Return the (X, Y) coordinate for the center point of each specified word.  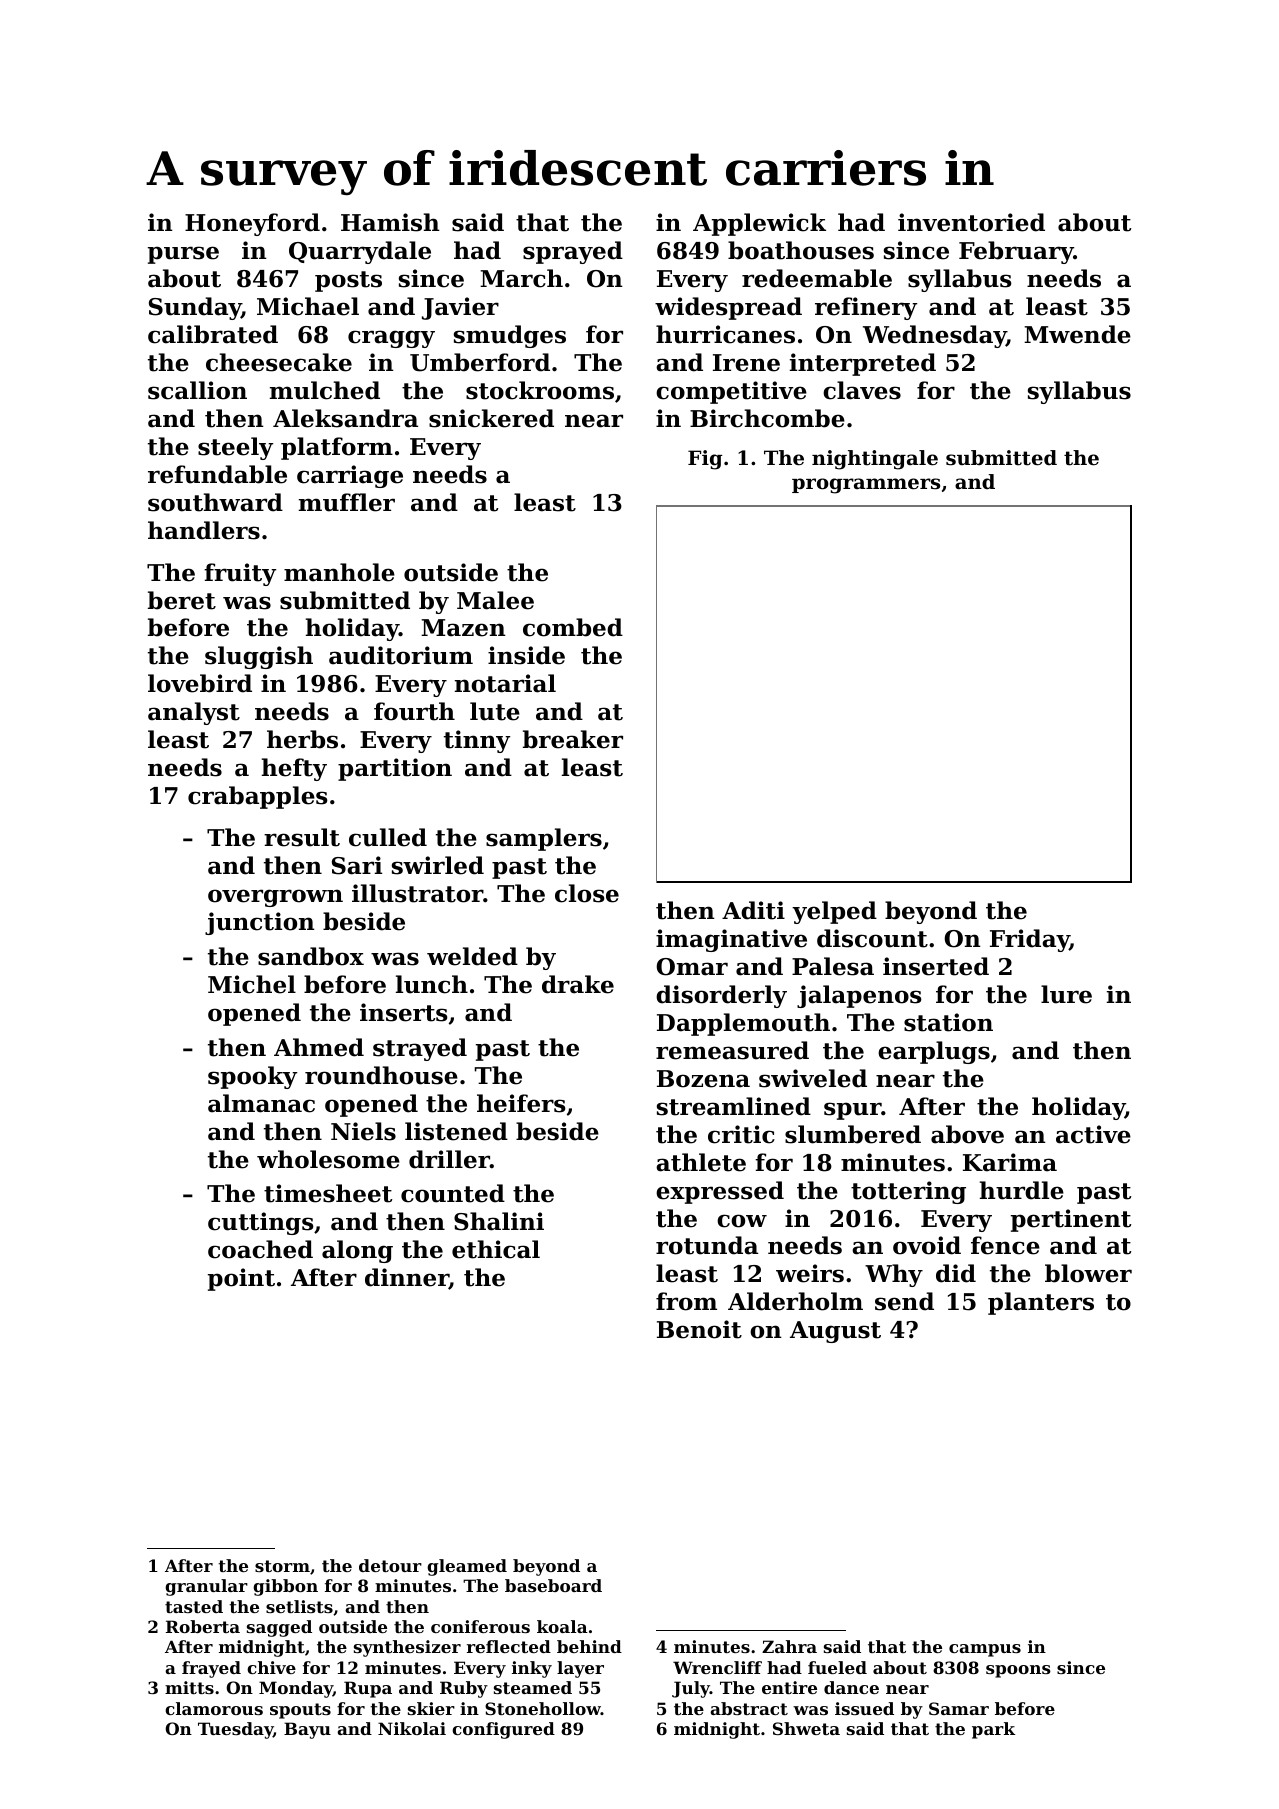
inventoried (971, 222)
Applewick (759, 224)
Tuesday (235, 1730)
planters (1041, 1303)
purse (183, 255)
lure (1066, 994)
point (241, 1279)
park (993, 1730)
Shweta (806, 1728)
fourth (414, 711)
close (587, 893)
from (686, 1301)
